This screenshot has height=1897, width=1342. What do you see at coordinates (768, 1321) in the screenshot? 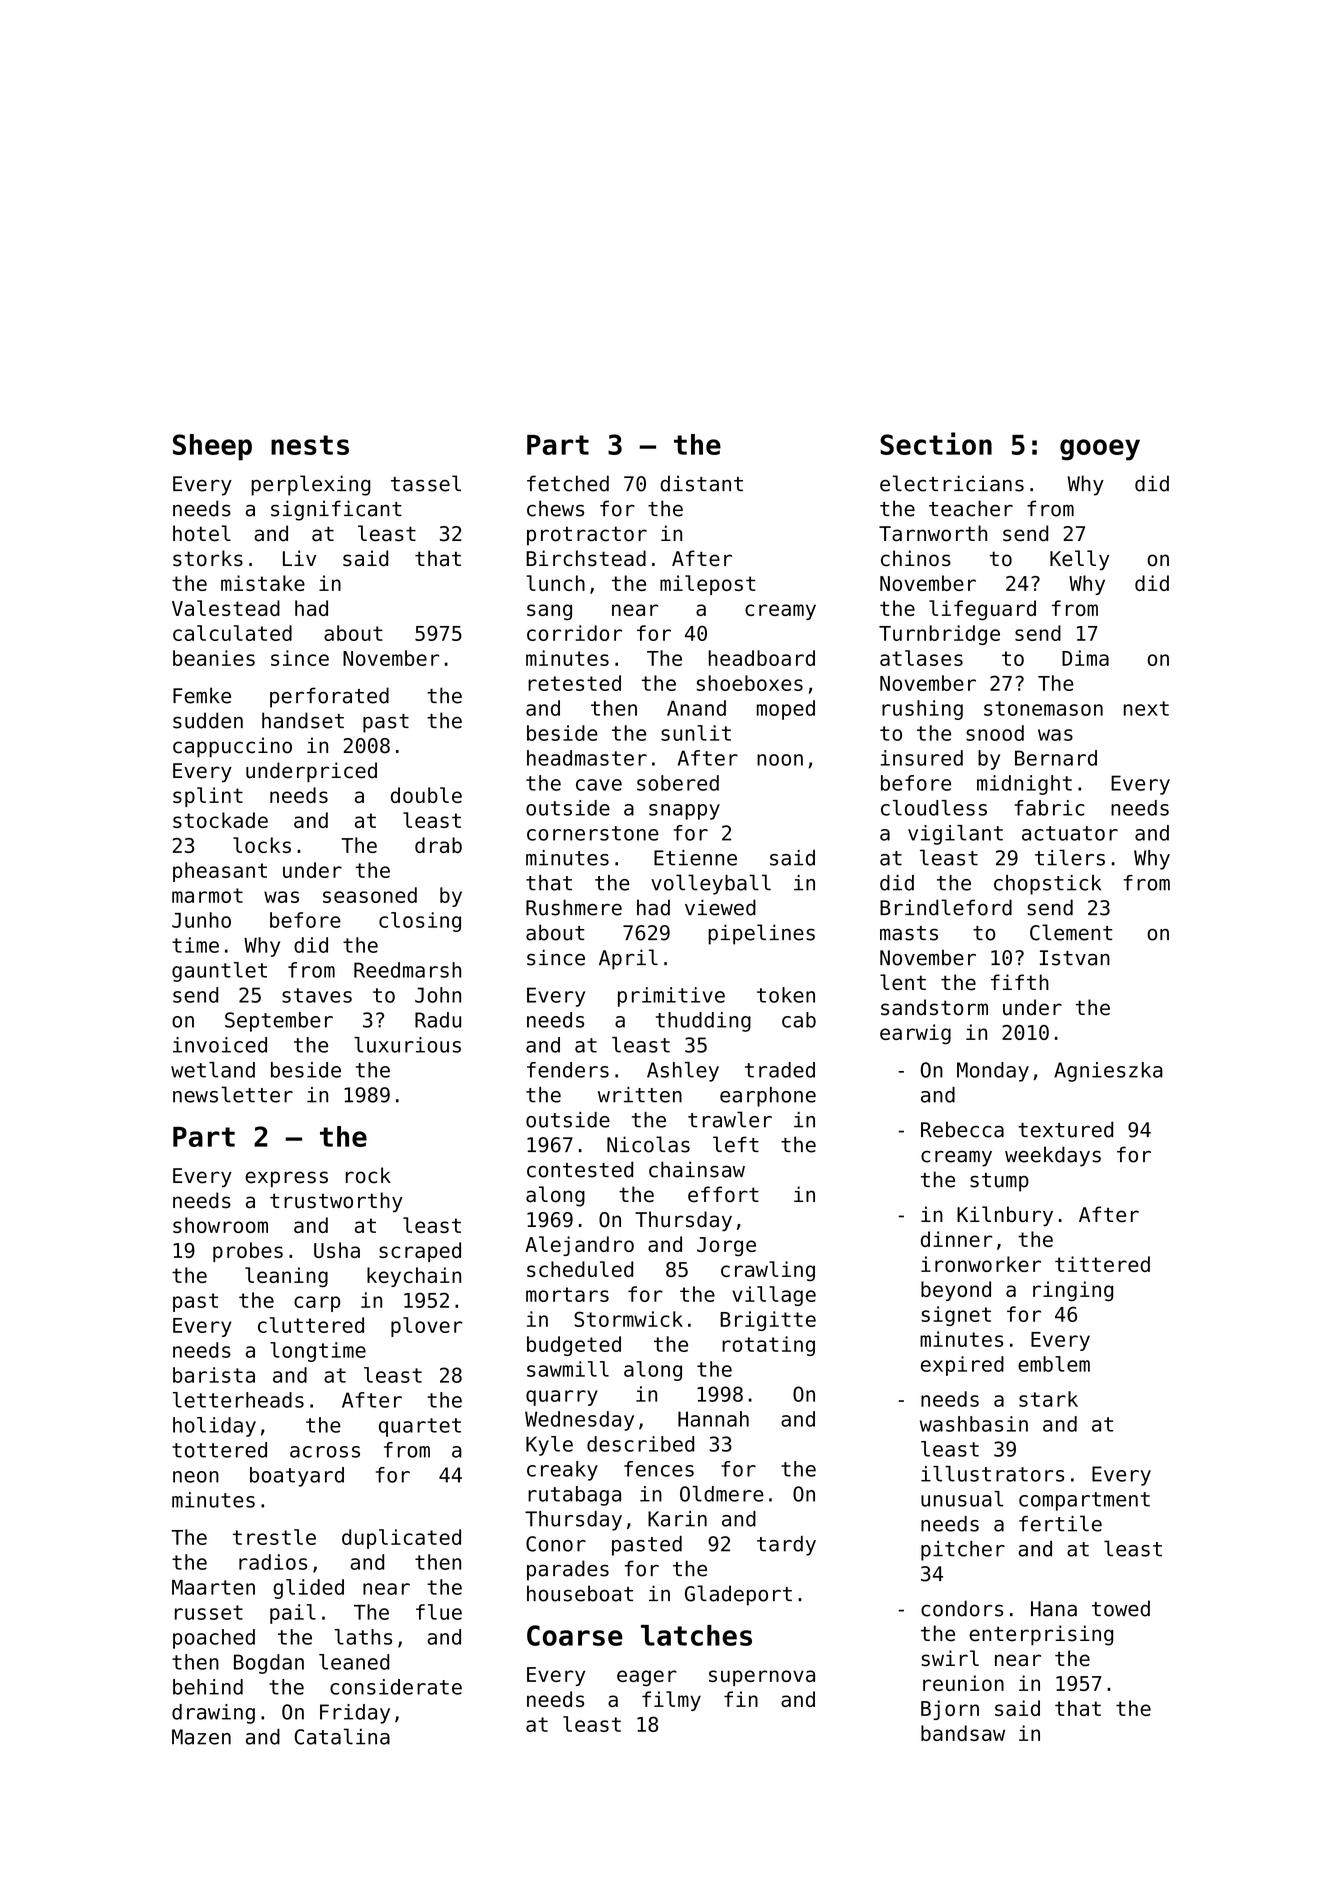
I see `Brigitte` at bounding box center [768, 1321].
